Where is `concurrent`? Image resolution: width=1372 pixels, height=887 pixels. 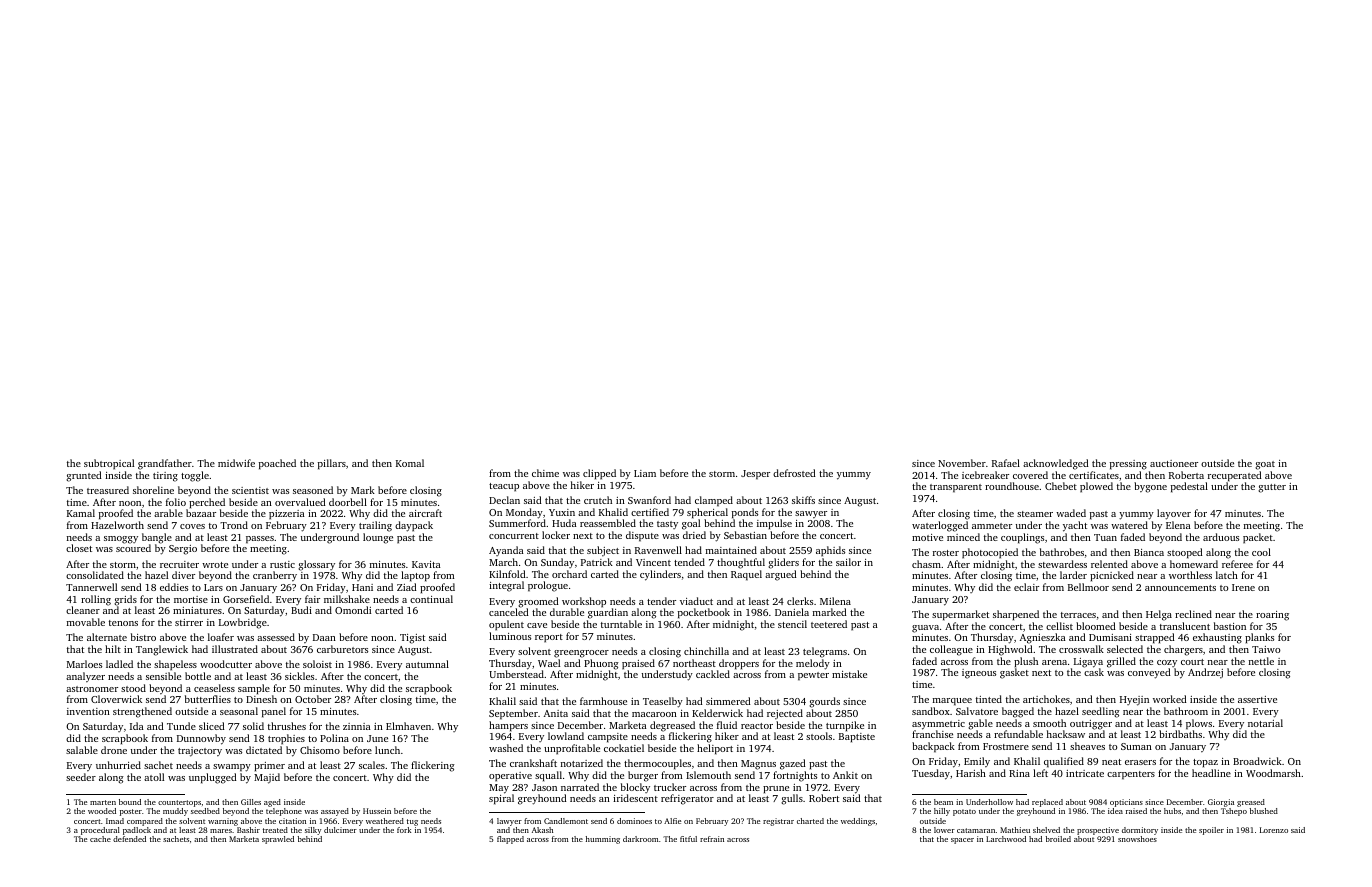 concurrent is located at coordinates (514, 536).
